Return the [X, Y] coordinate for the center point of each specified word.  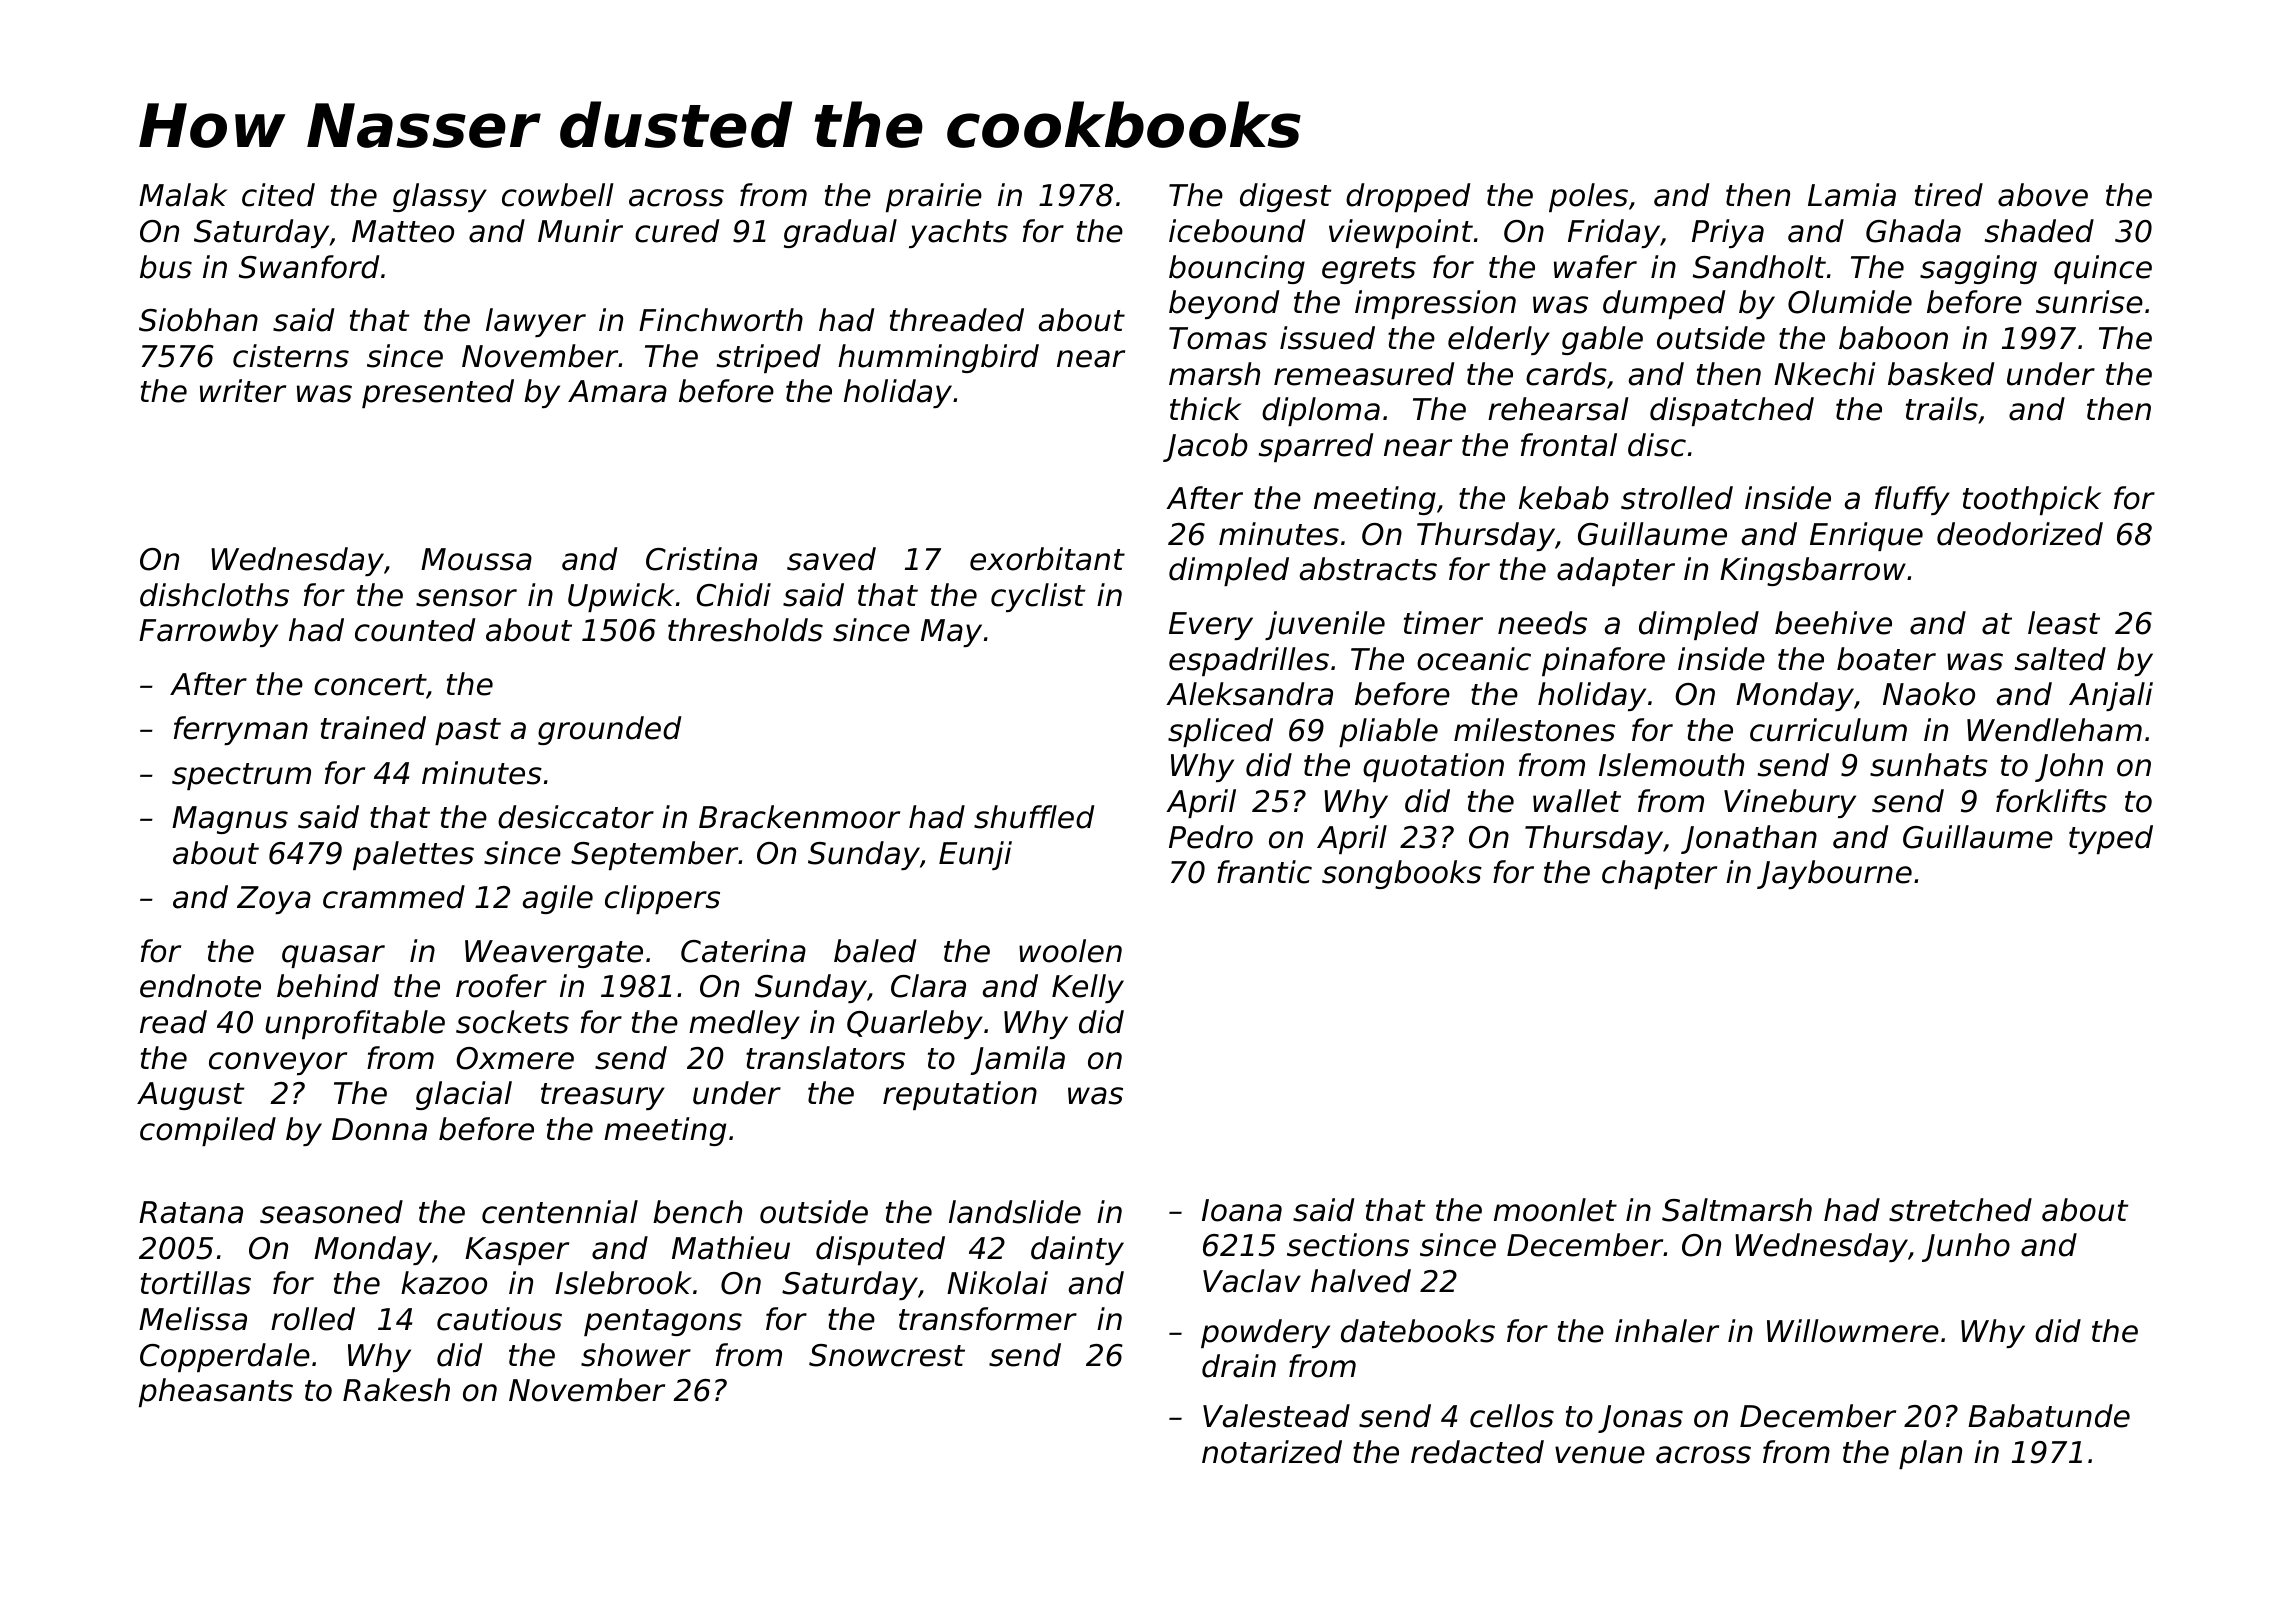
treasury [603, 1096]
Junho [1966, 1247]
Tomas [1218, 338]
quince [2103, 269]
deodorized [2020, 534]
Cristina [701, 559]
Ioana [1242, 1210]
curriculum [1828, 730]
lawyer [536, 322]
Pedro [1211, 837]
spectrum [241, 776]
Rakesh [396, 1390]
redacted [1477, 1452]
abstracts [1368, 569]
